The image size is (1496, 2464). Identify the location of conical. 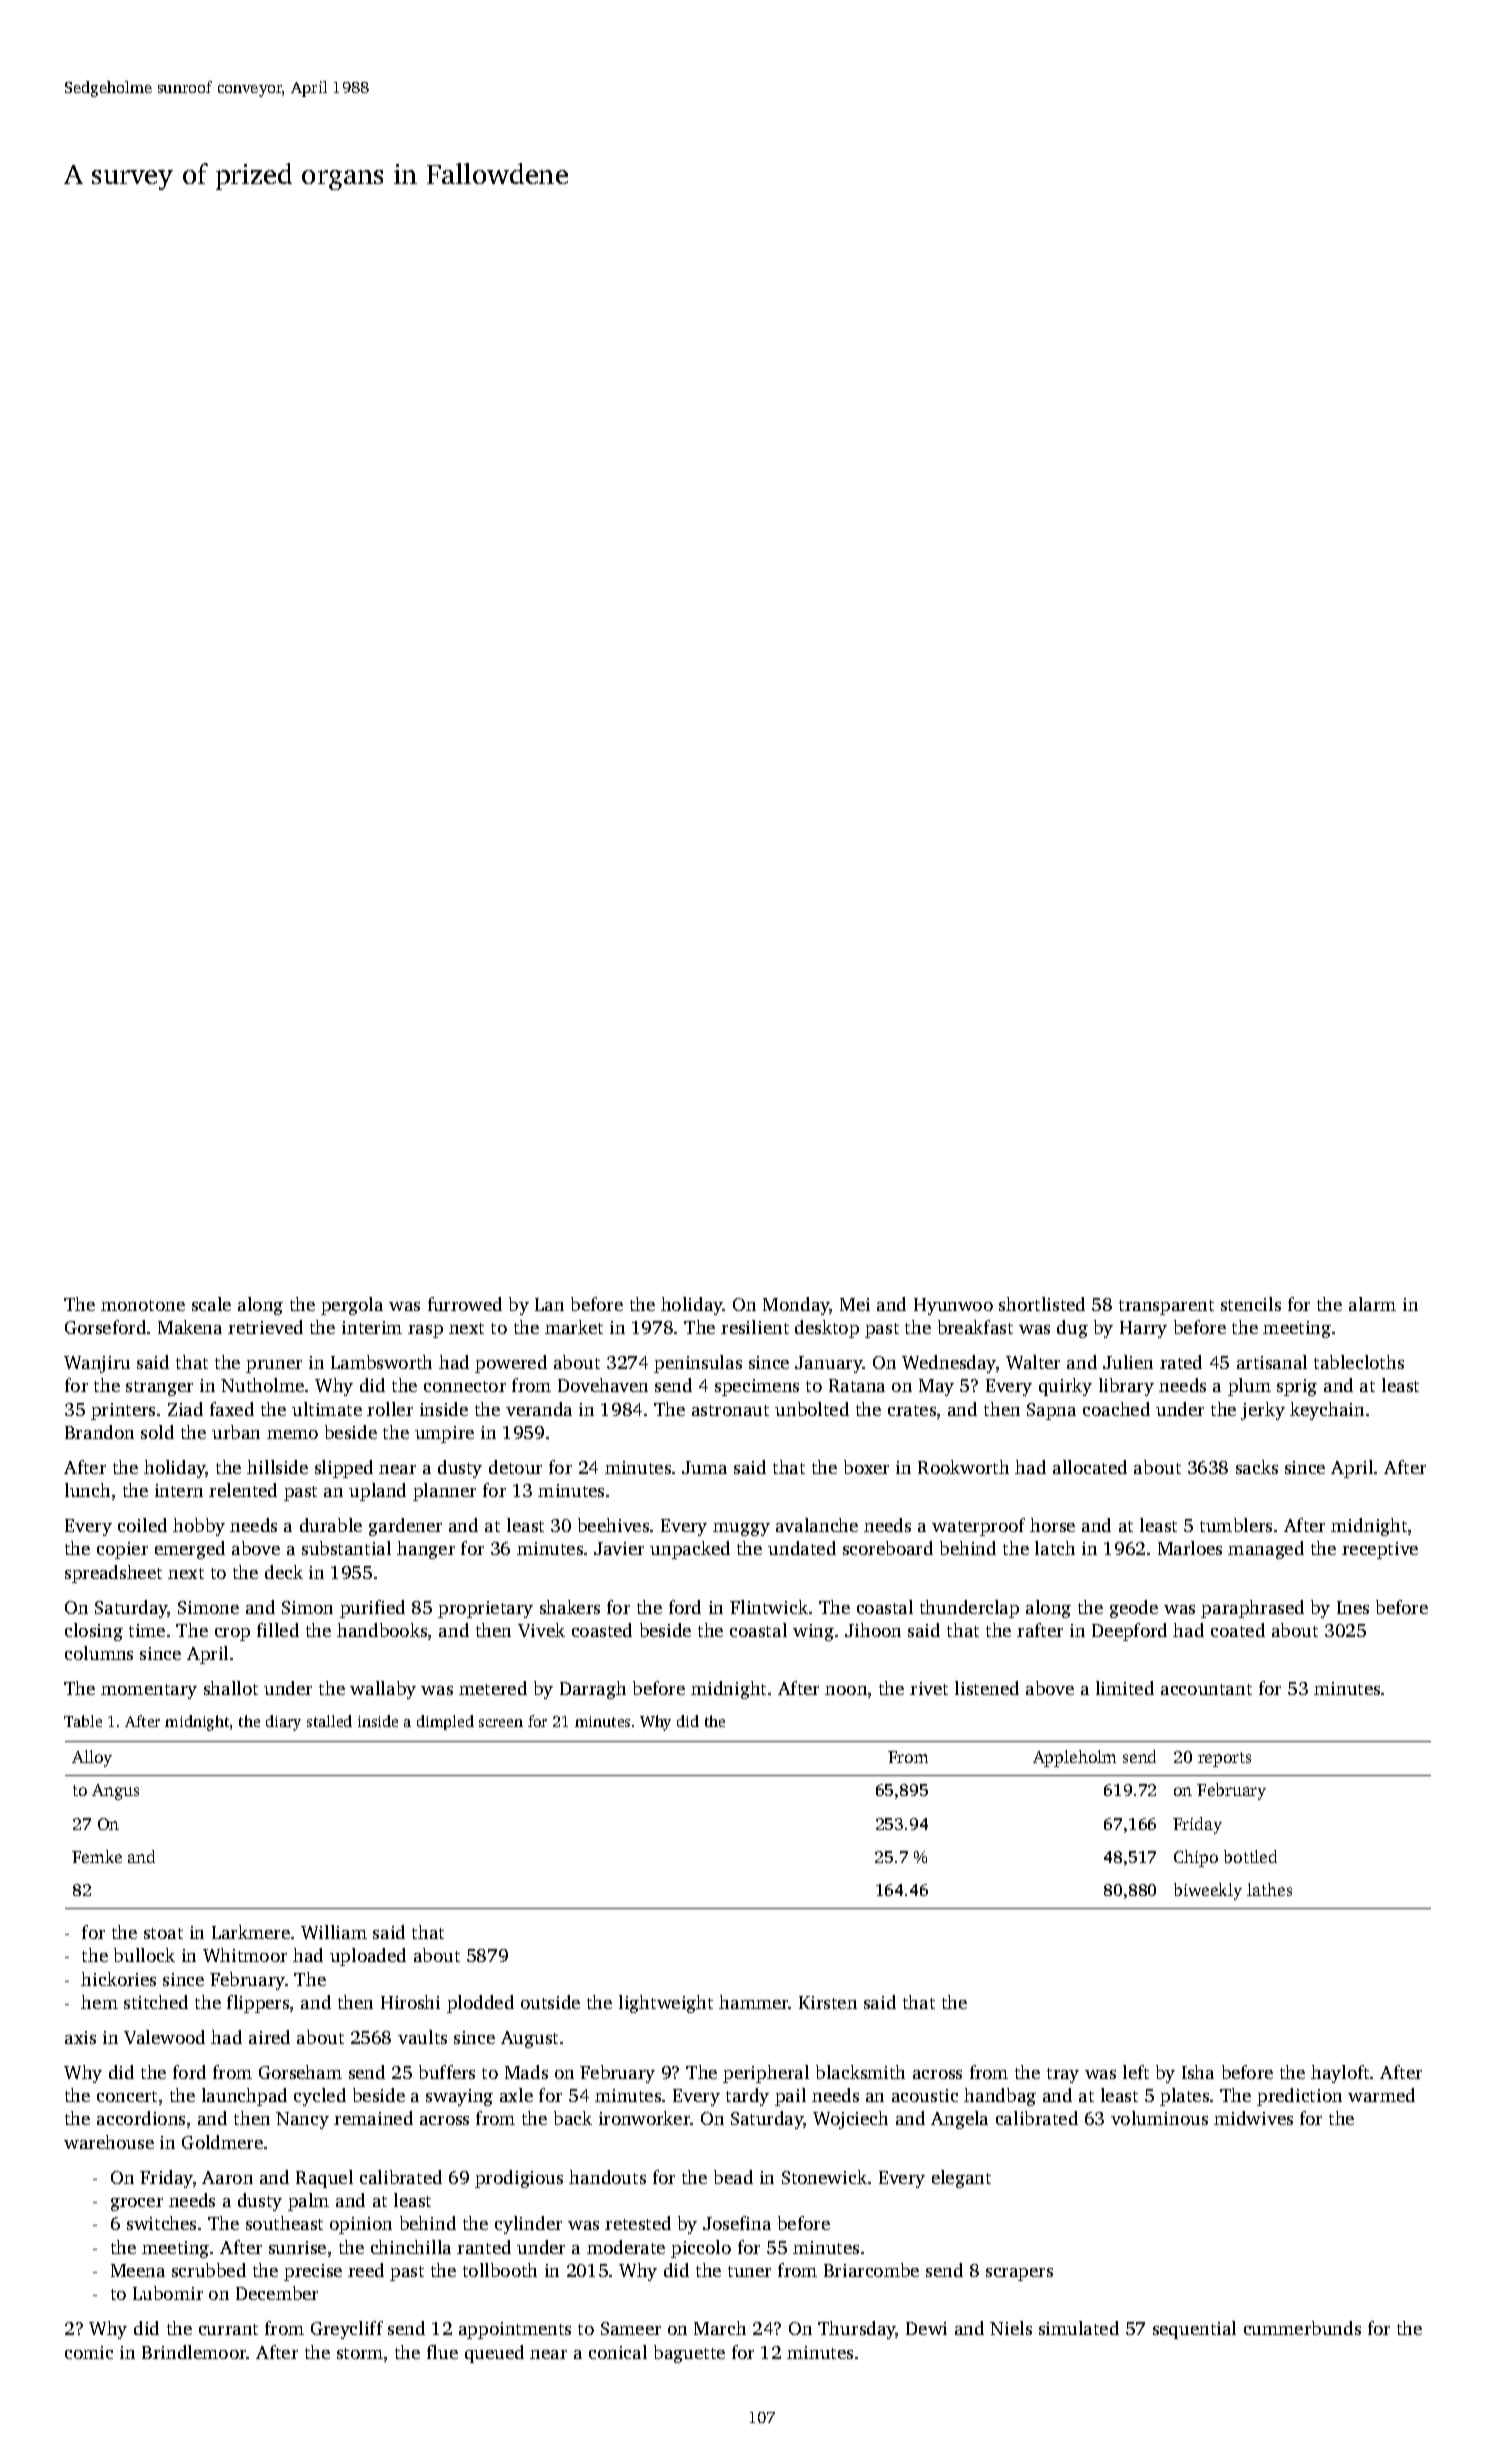
(618, 2352).
